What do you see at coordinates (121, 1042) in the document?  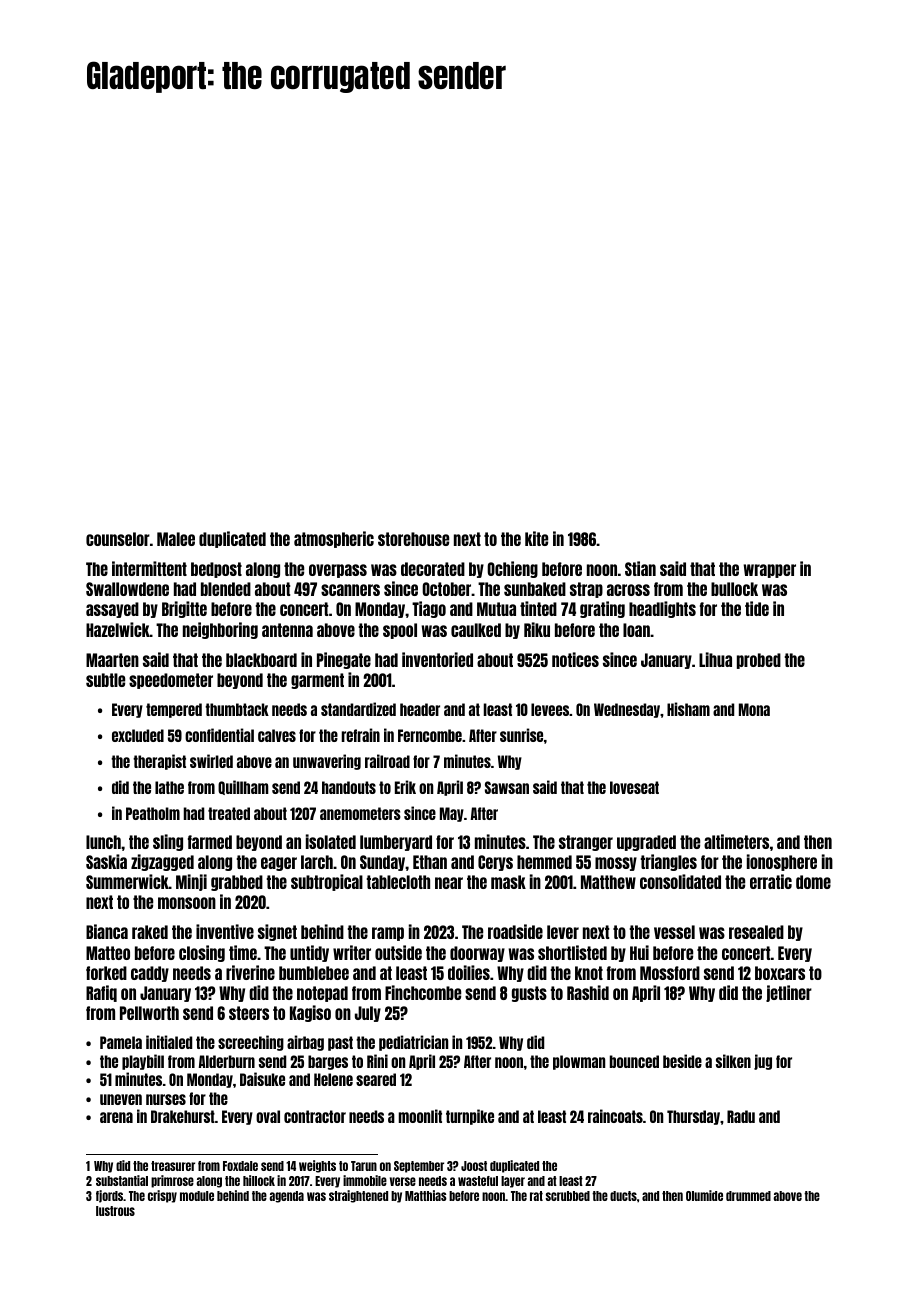 I see `Pamela` at bounding box center [121, 1042].
